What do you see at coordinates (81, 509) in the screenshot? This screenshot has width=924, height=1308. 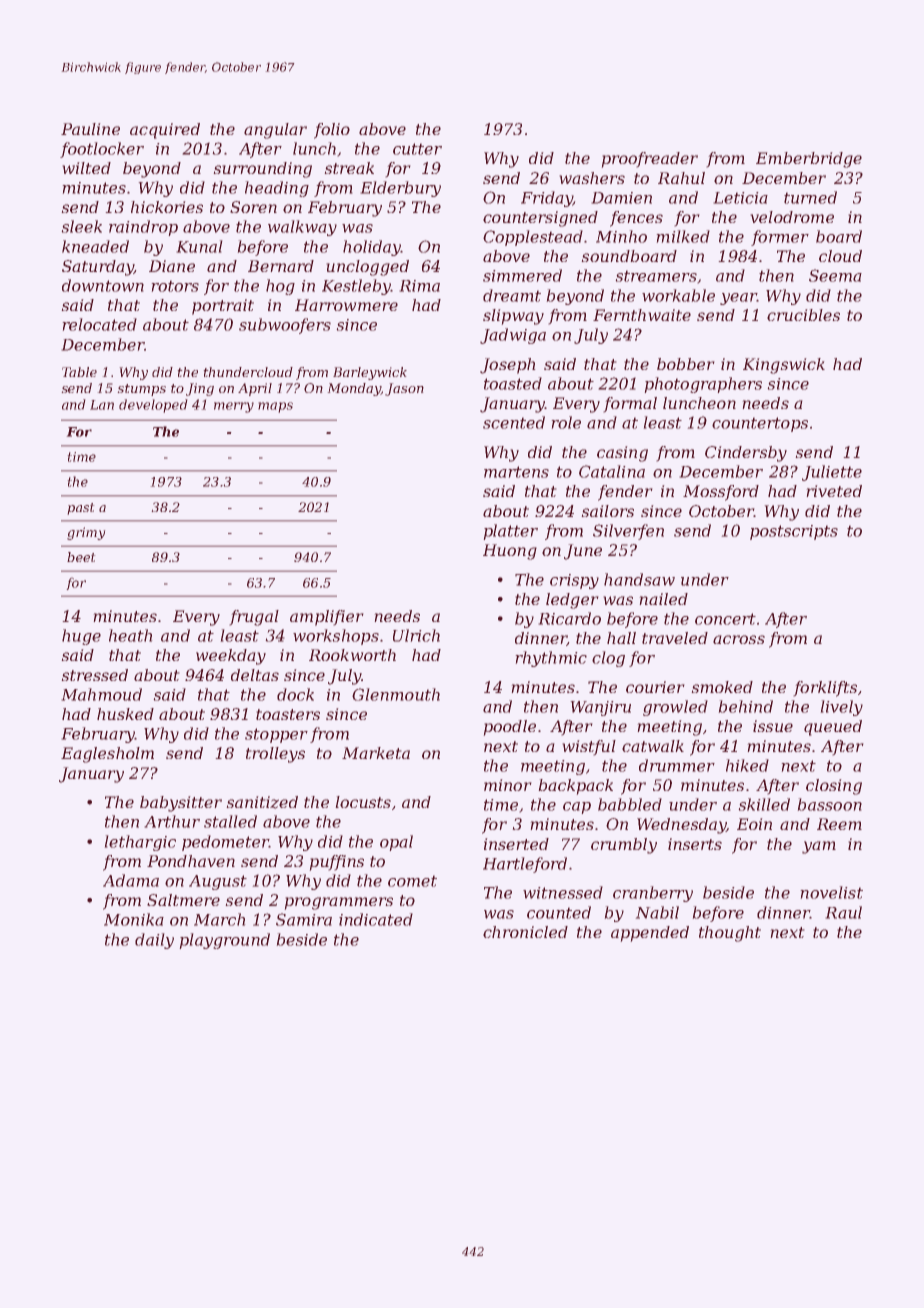 I see `past` at bounding box center [81, 509].
